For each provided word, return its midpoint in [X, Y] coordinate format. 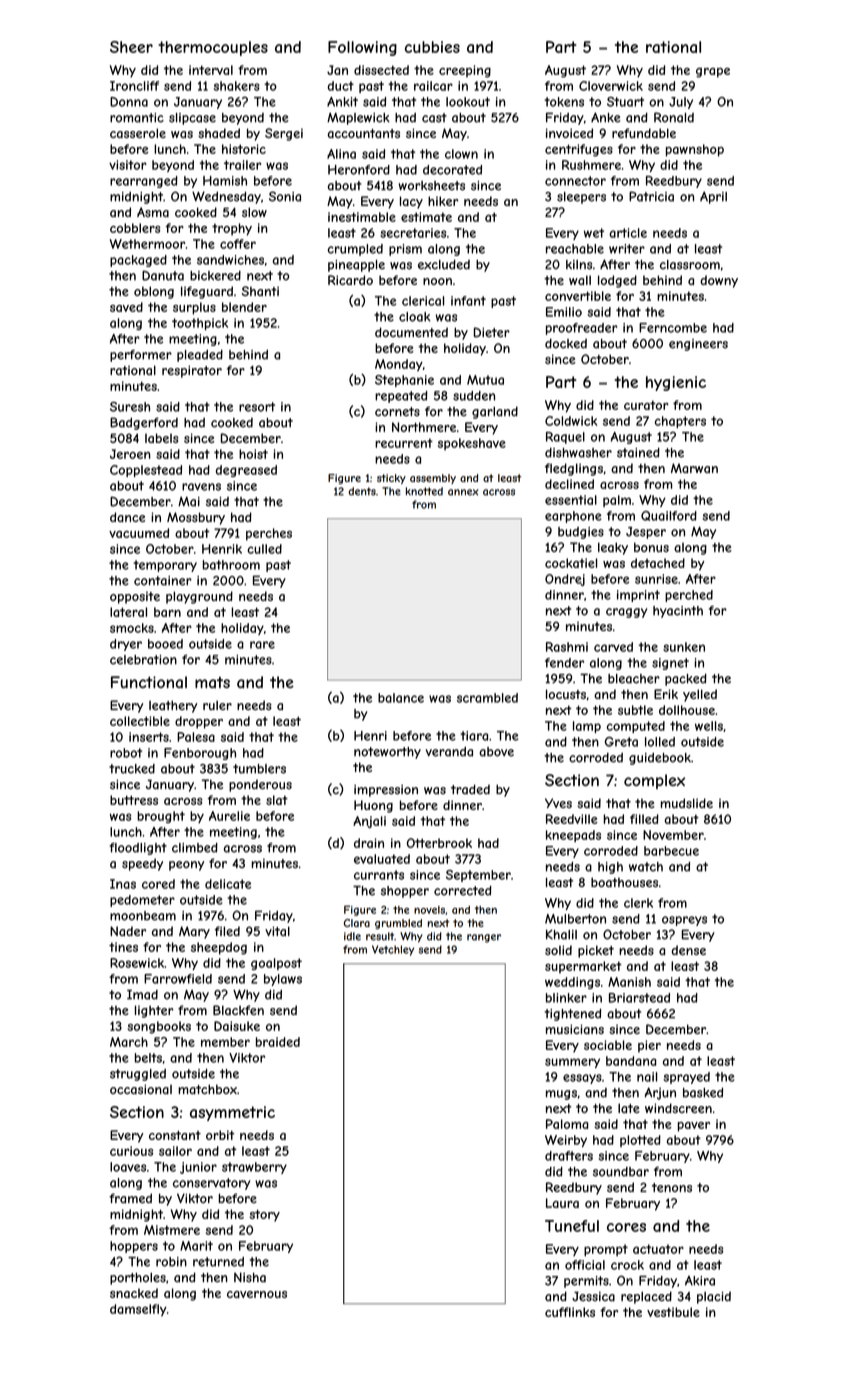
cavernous [257, 1294]
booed [165, 644]
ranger [484, 938]
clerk [638, 903]
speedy [142, 864]
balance [401, 698]
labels [162, 438]
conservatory [211, 1184]
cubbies [432, 47]
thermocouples [213, 48]
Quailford [669, 516]
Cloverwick [611, 86]
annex [463, 492]
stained [638, 453]
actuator [658, 1249]
